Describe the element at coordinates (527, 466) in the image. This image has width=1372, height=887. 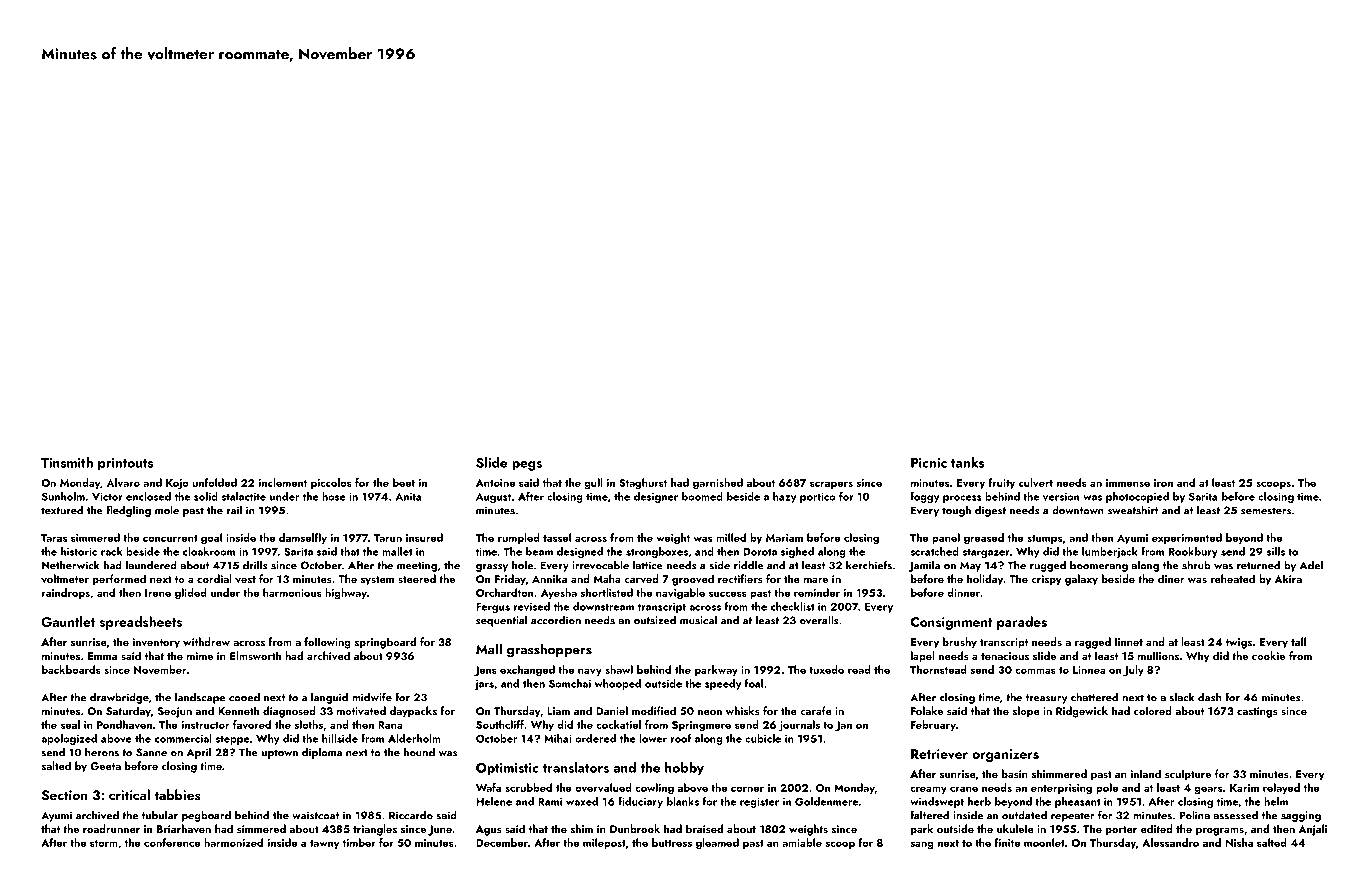
I see `pegs` at that location.
